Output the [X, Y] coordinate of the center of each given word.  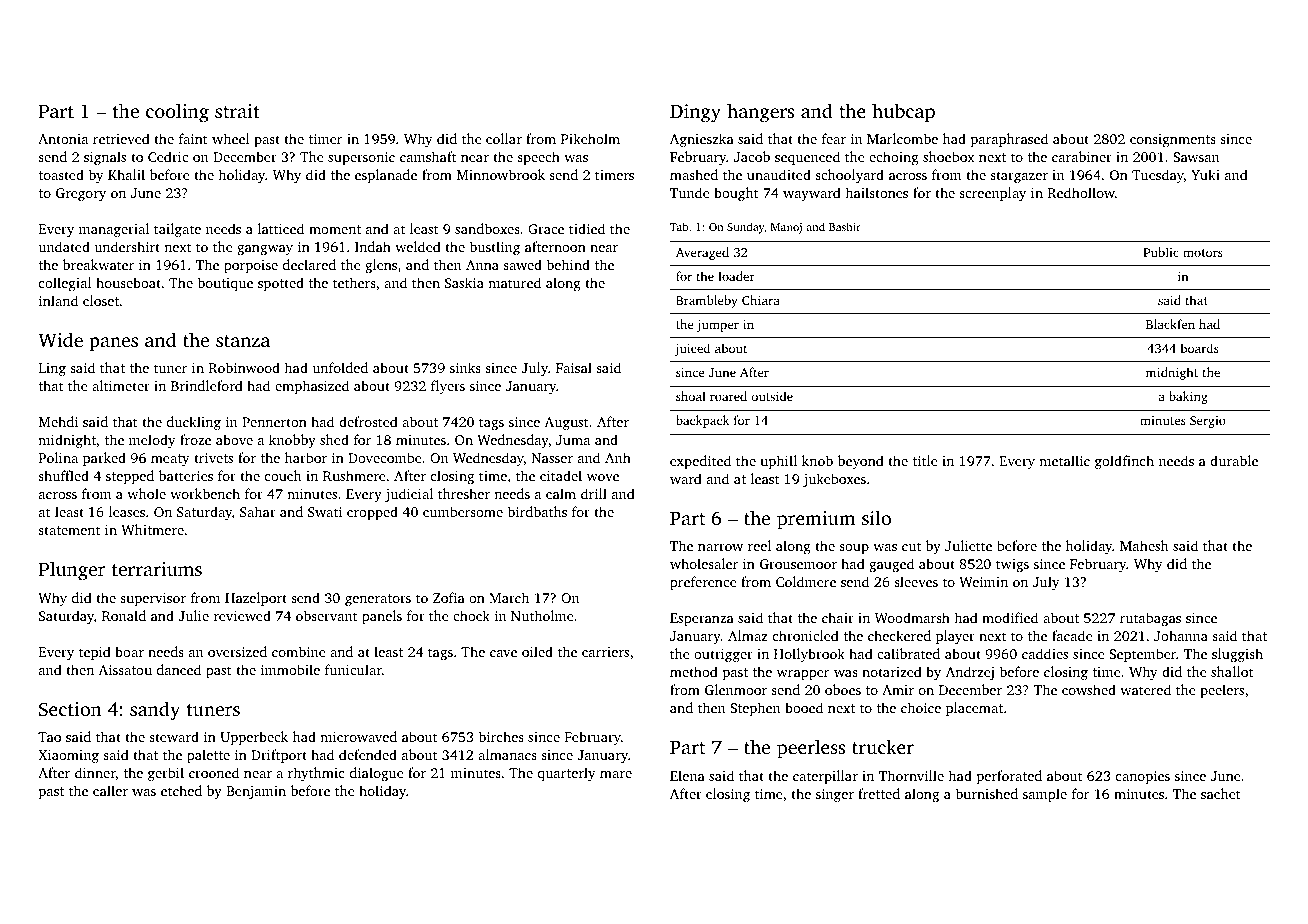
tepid [95, 653]
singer [835, 795]
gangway [265, 250]
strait [237, 111]
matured [514, 282]
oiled [537, 651]
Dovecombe [385, 457]
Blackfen [1170, 324]
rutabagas [1150, 619]
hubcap [903, 113]
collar [504, 138]
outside [772, 396]
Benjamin [256, 792]
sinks [465, 367]
